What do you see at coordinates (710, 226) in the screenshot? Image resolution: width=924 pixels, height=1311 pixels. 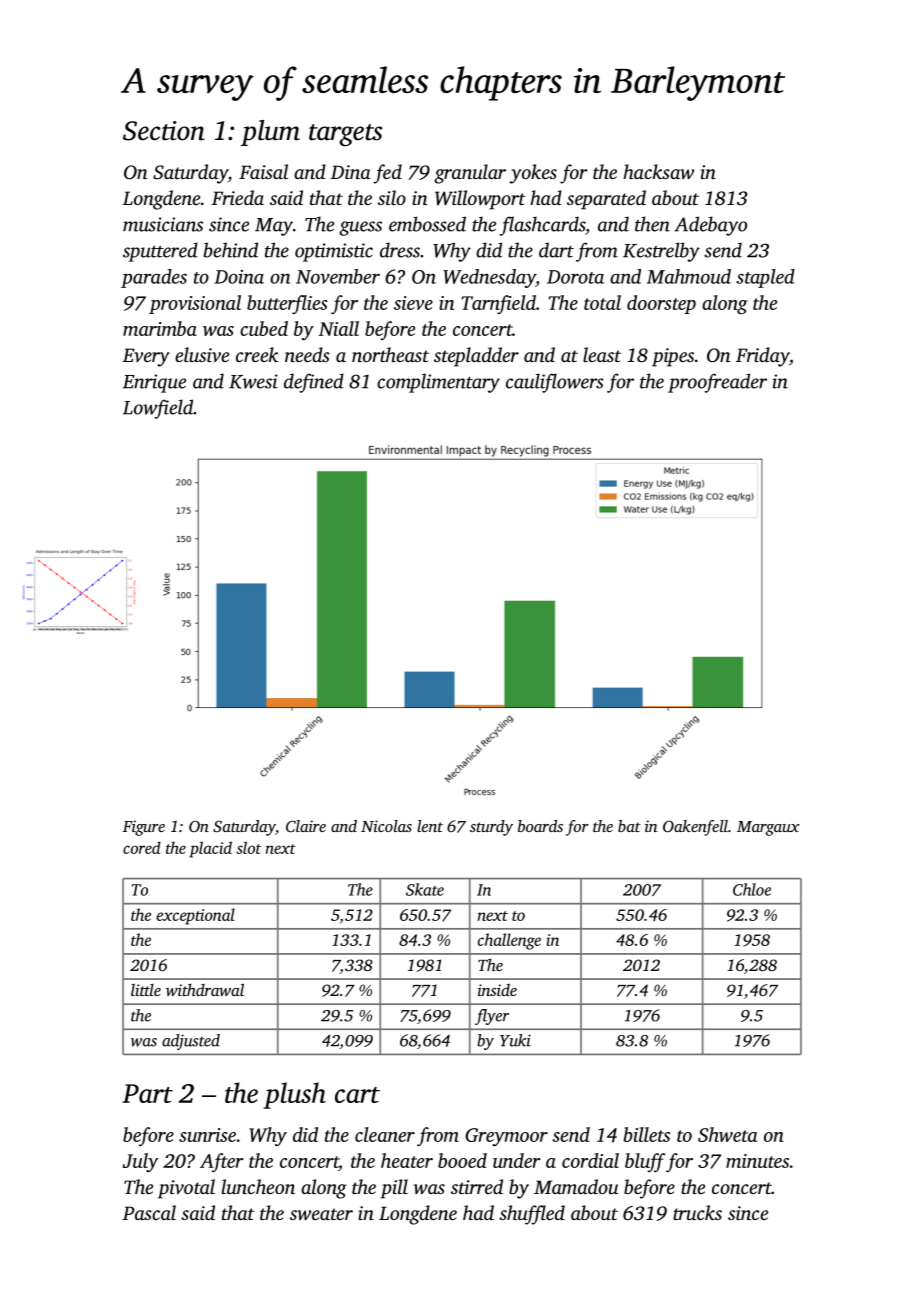 I see `Adebayo` at bounding box center [710, 226].
